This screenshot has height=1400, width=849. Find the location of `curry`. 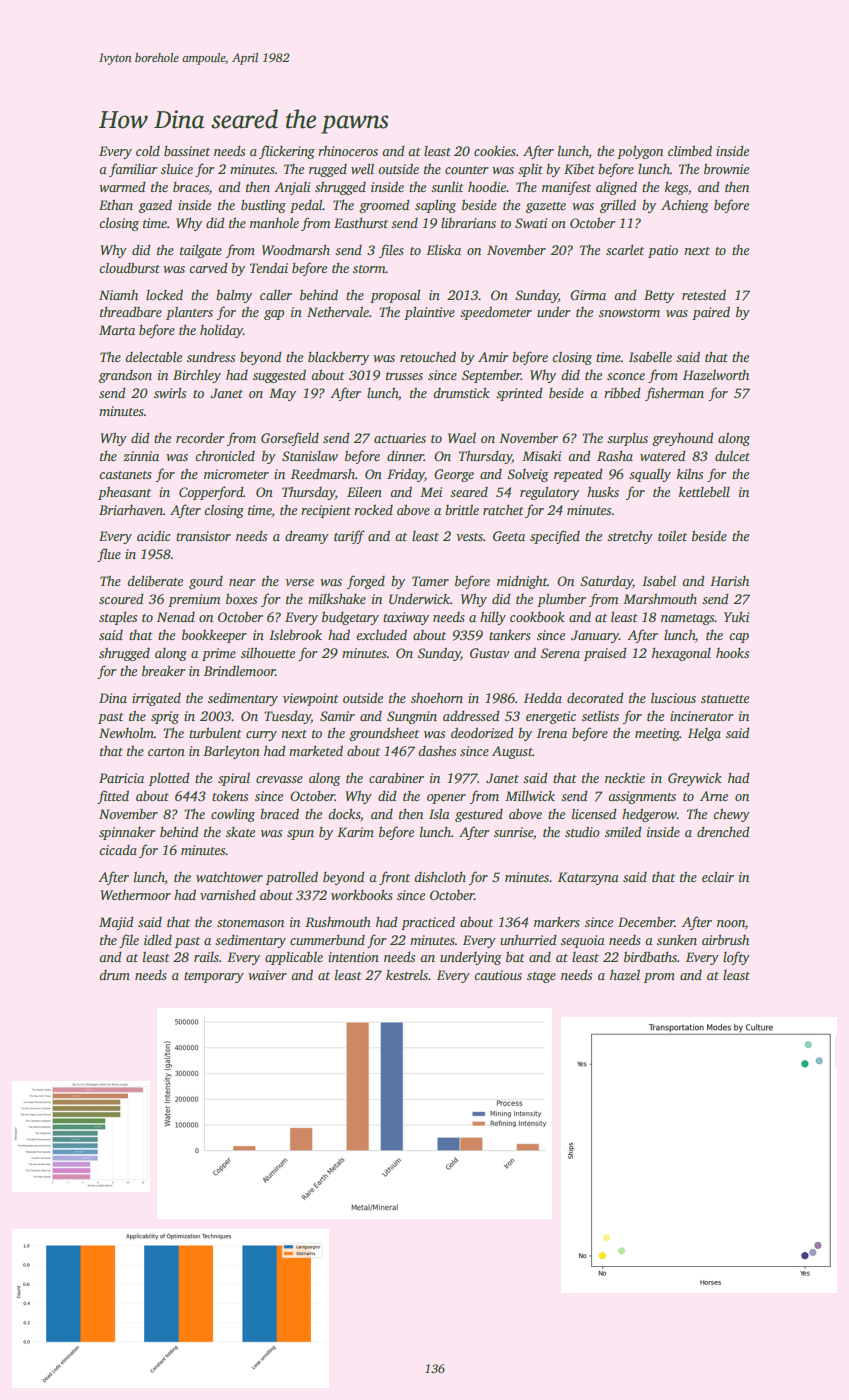

curry is located at coordinates (261, 736).
